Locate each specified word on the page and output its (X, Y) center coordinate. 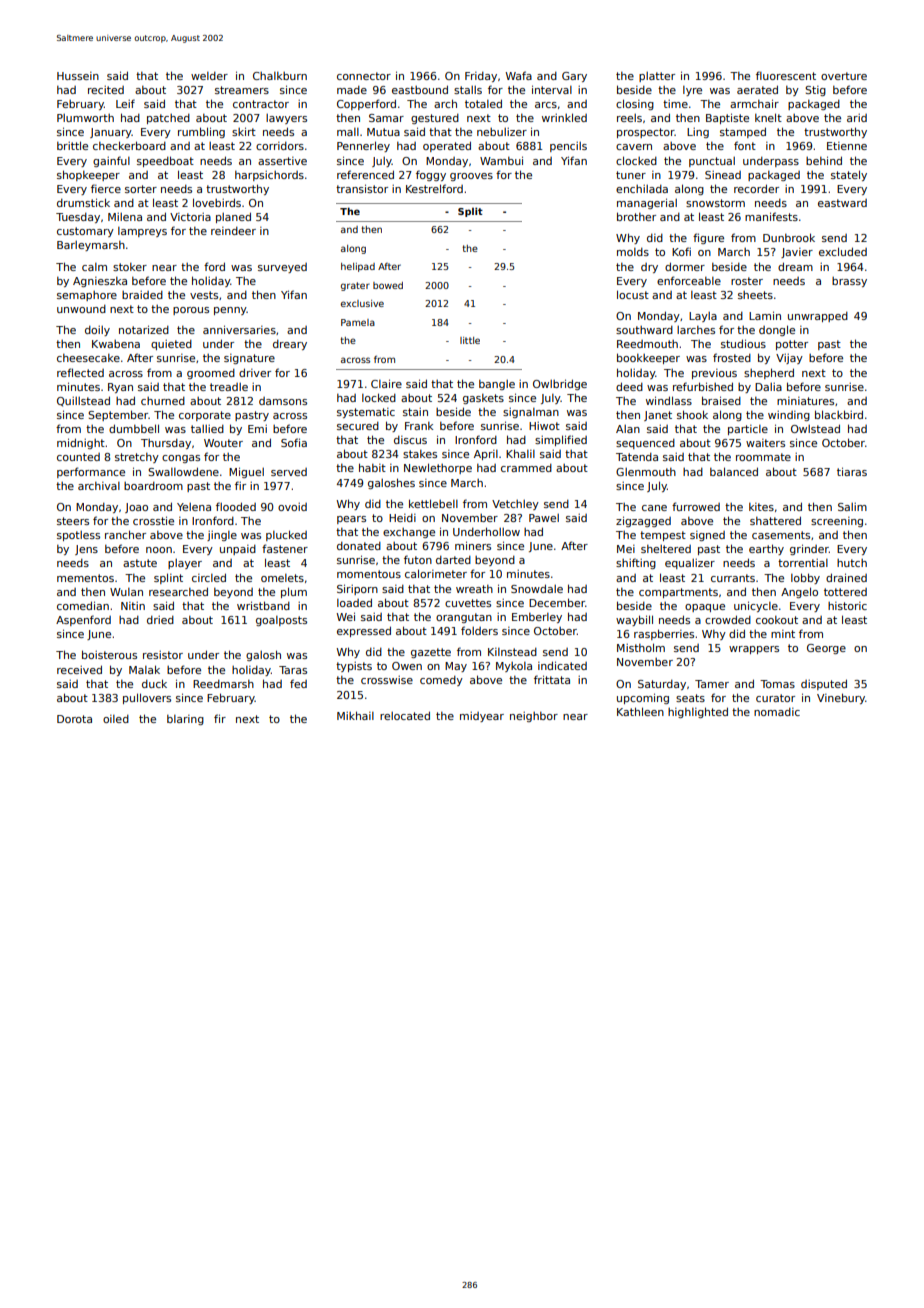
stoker (130, 267)
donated (359, 546)
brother (636, 216)
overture (844, 76)
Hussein (78, 76)
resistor (163, 655)
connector (364, 76)
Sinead (723, 175)
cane (654, 508)
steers (73, 521)
